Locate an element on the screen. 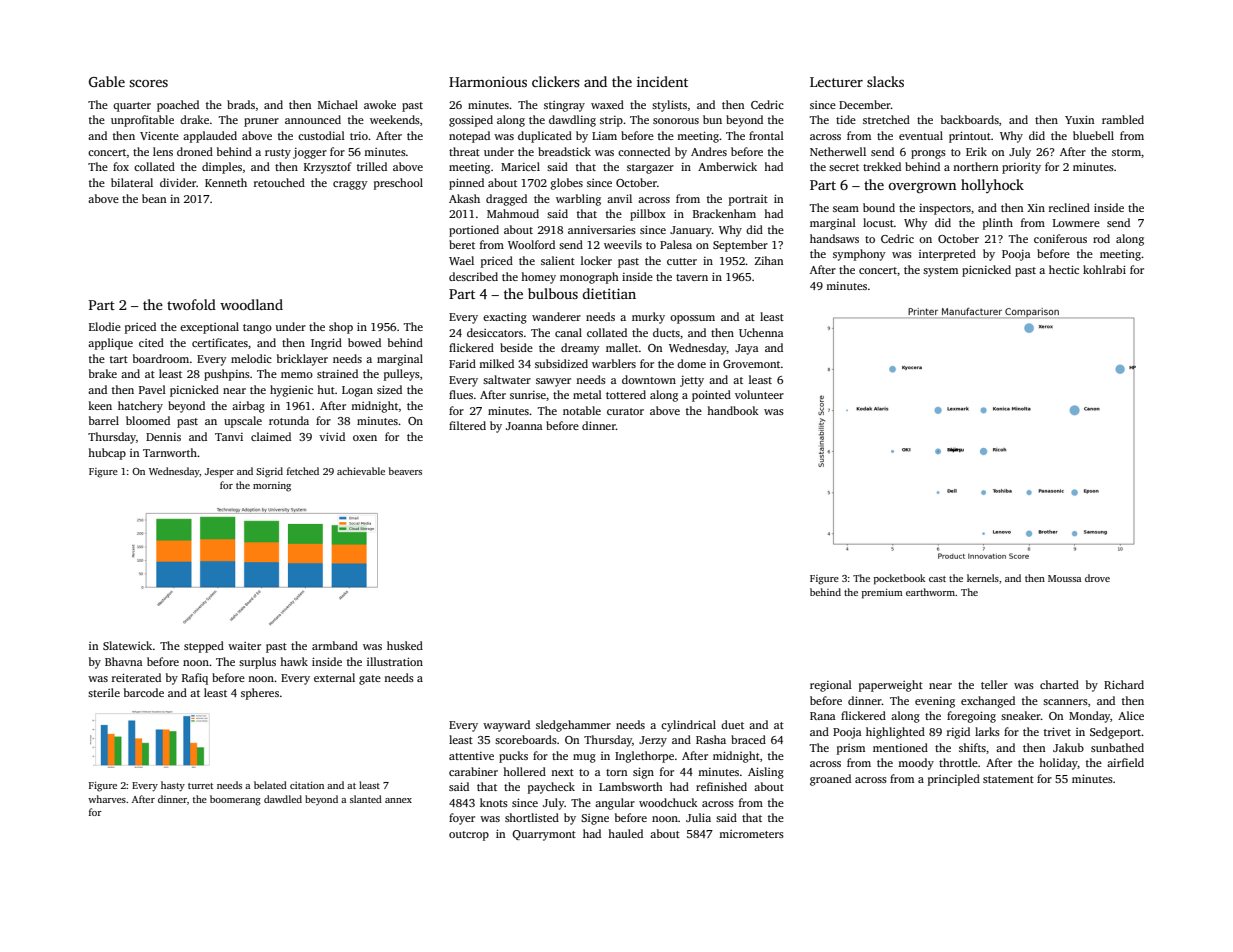  volunteer is located at coordinates (759, 394).
